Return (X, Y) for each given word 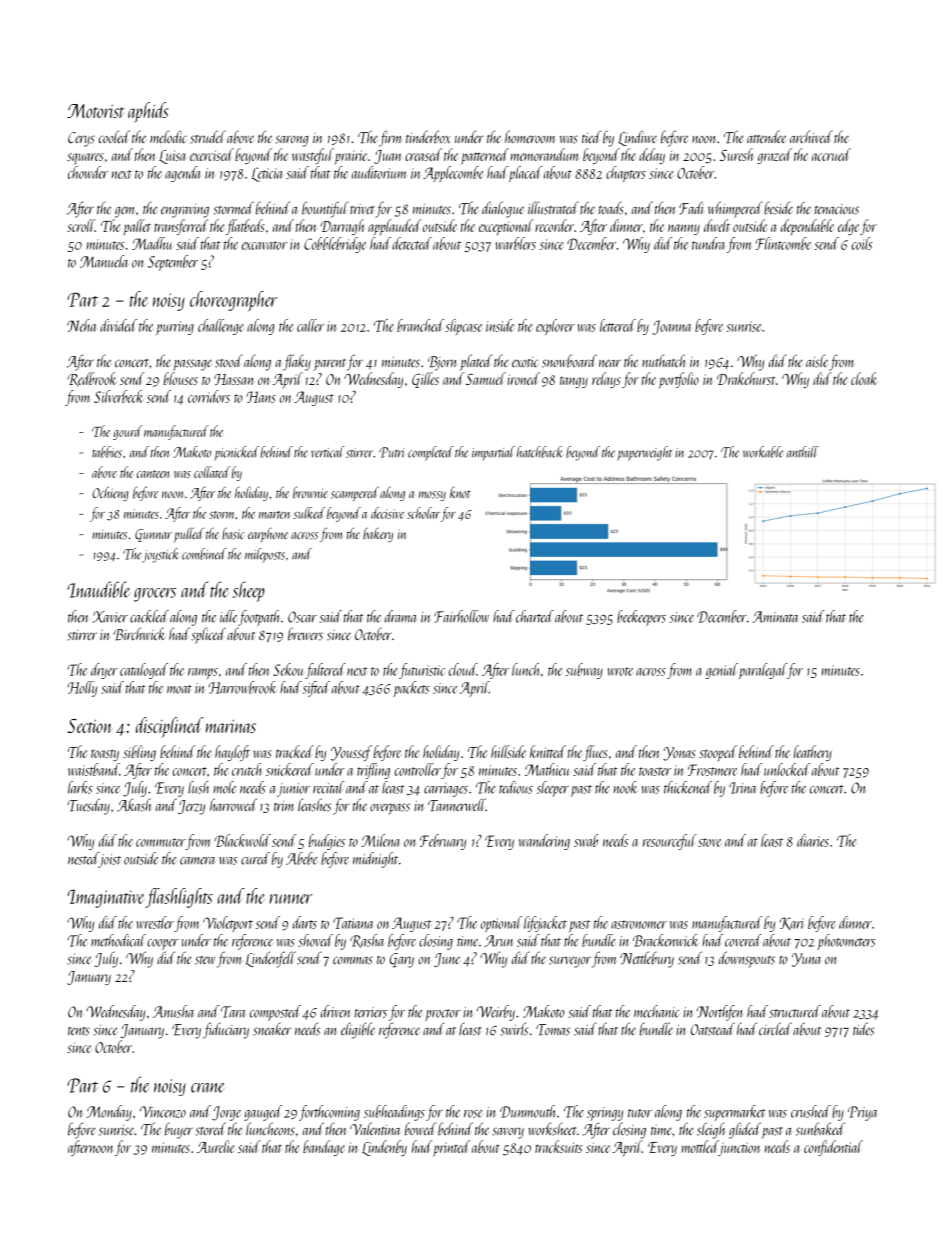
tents (79, 1031)
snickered (290, 769)
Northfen (720, 1013)
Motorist (95, 111)
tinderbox (428, 136)
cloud (463, 669)
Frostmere (713, 770)
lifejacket (545, 924)
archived (811, 137)
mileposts (265, 555)
